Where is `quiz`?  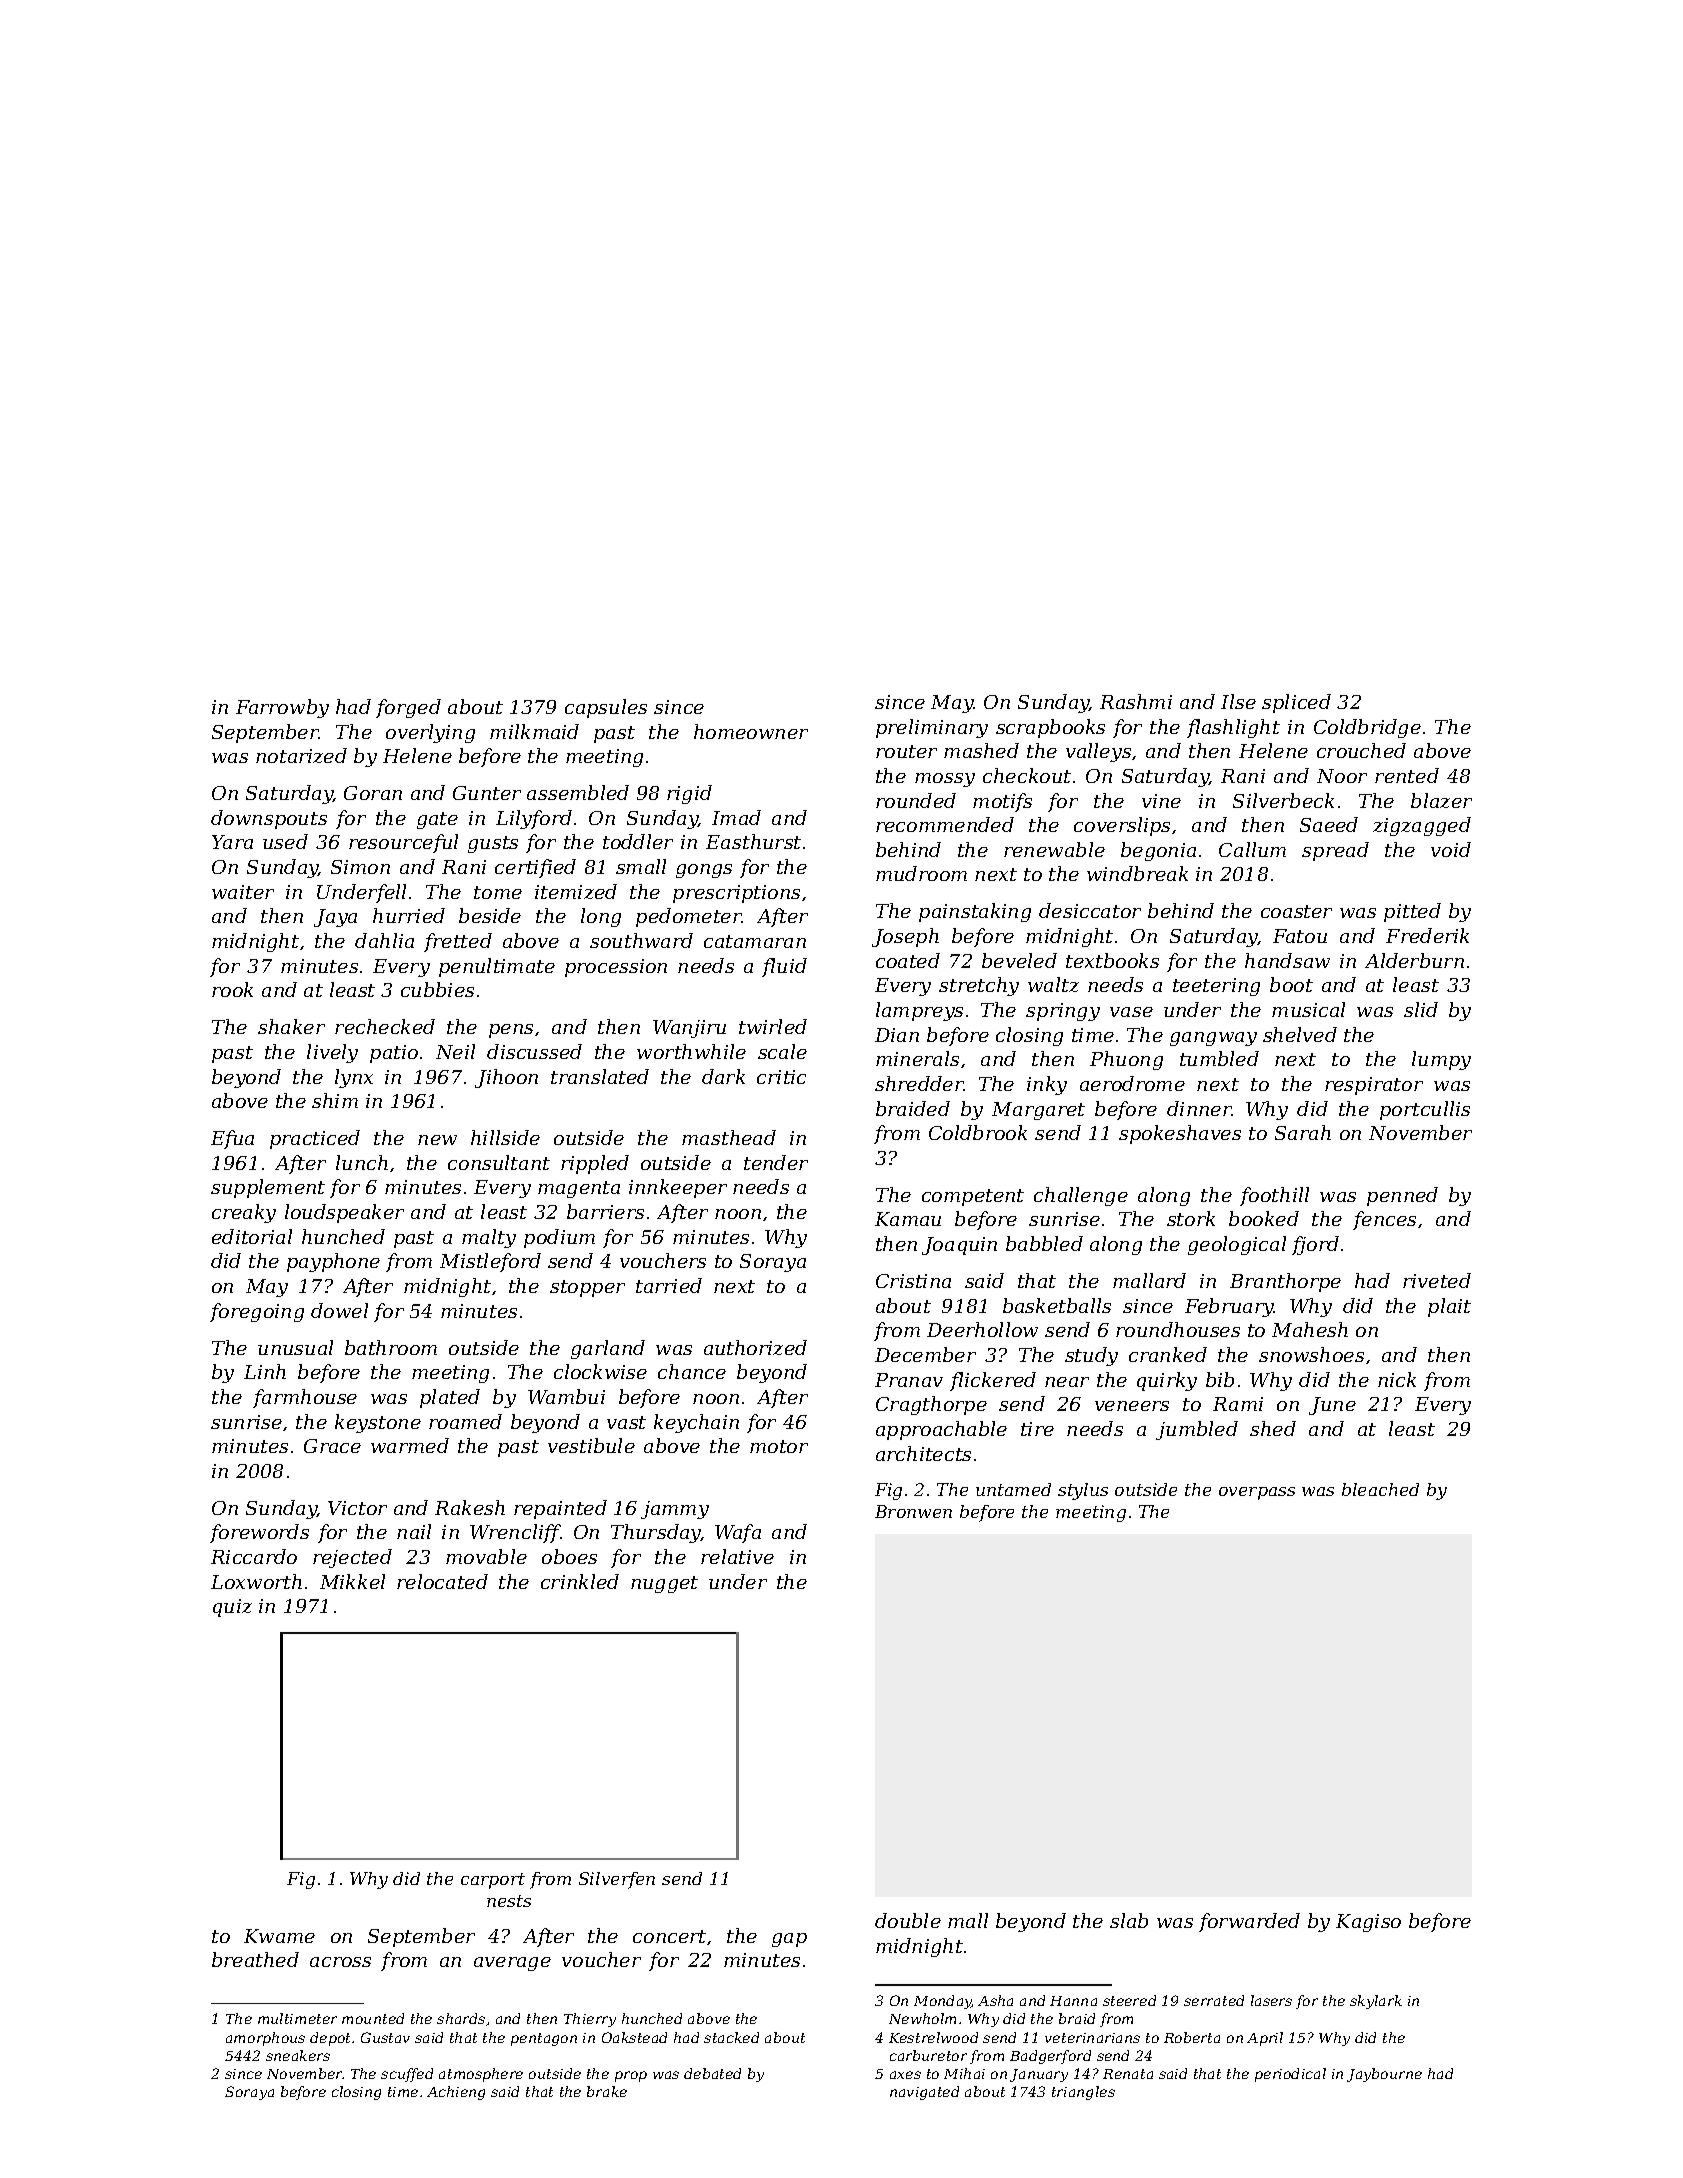 quiz is located at coordinates (232, 1608).
